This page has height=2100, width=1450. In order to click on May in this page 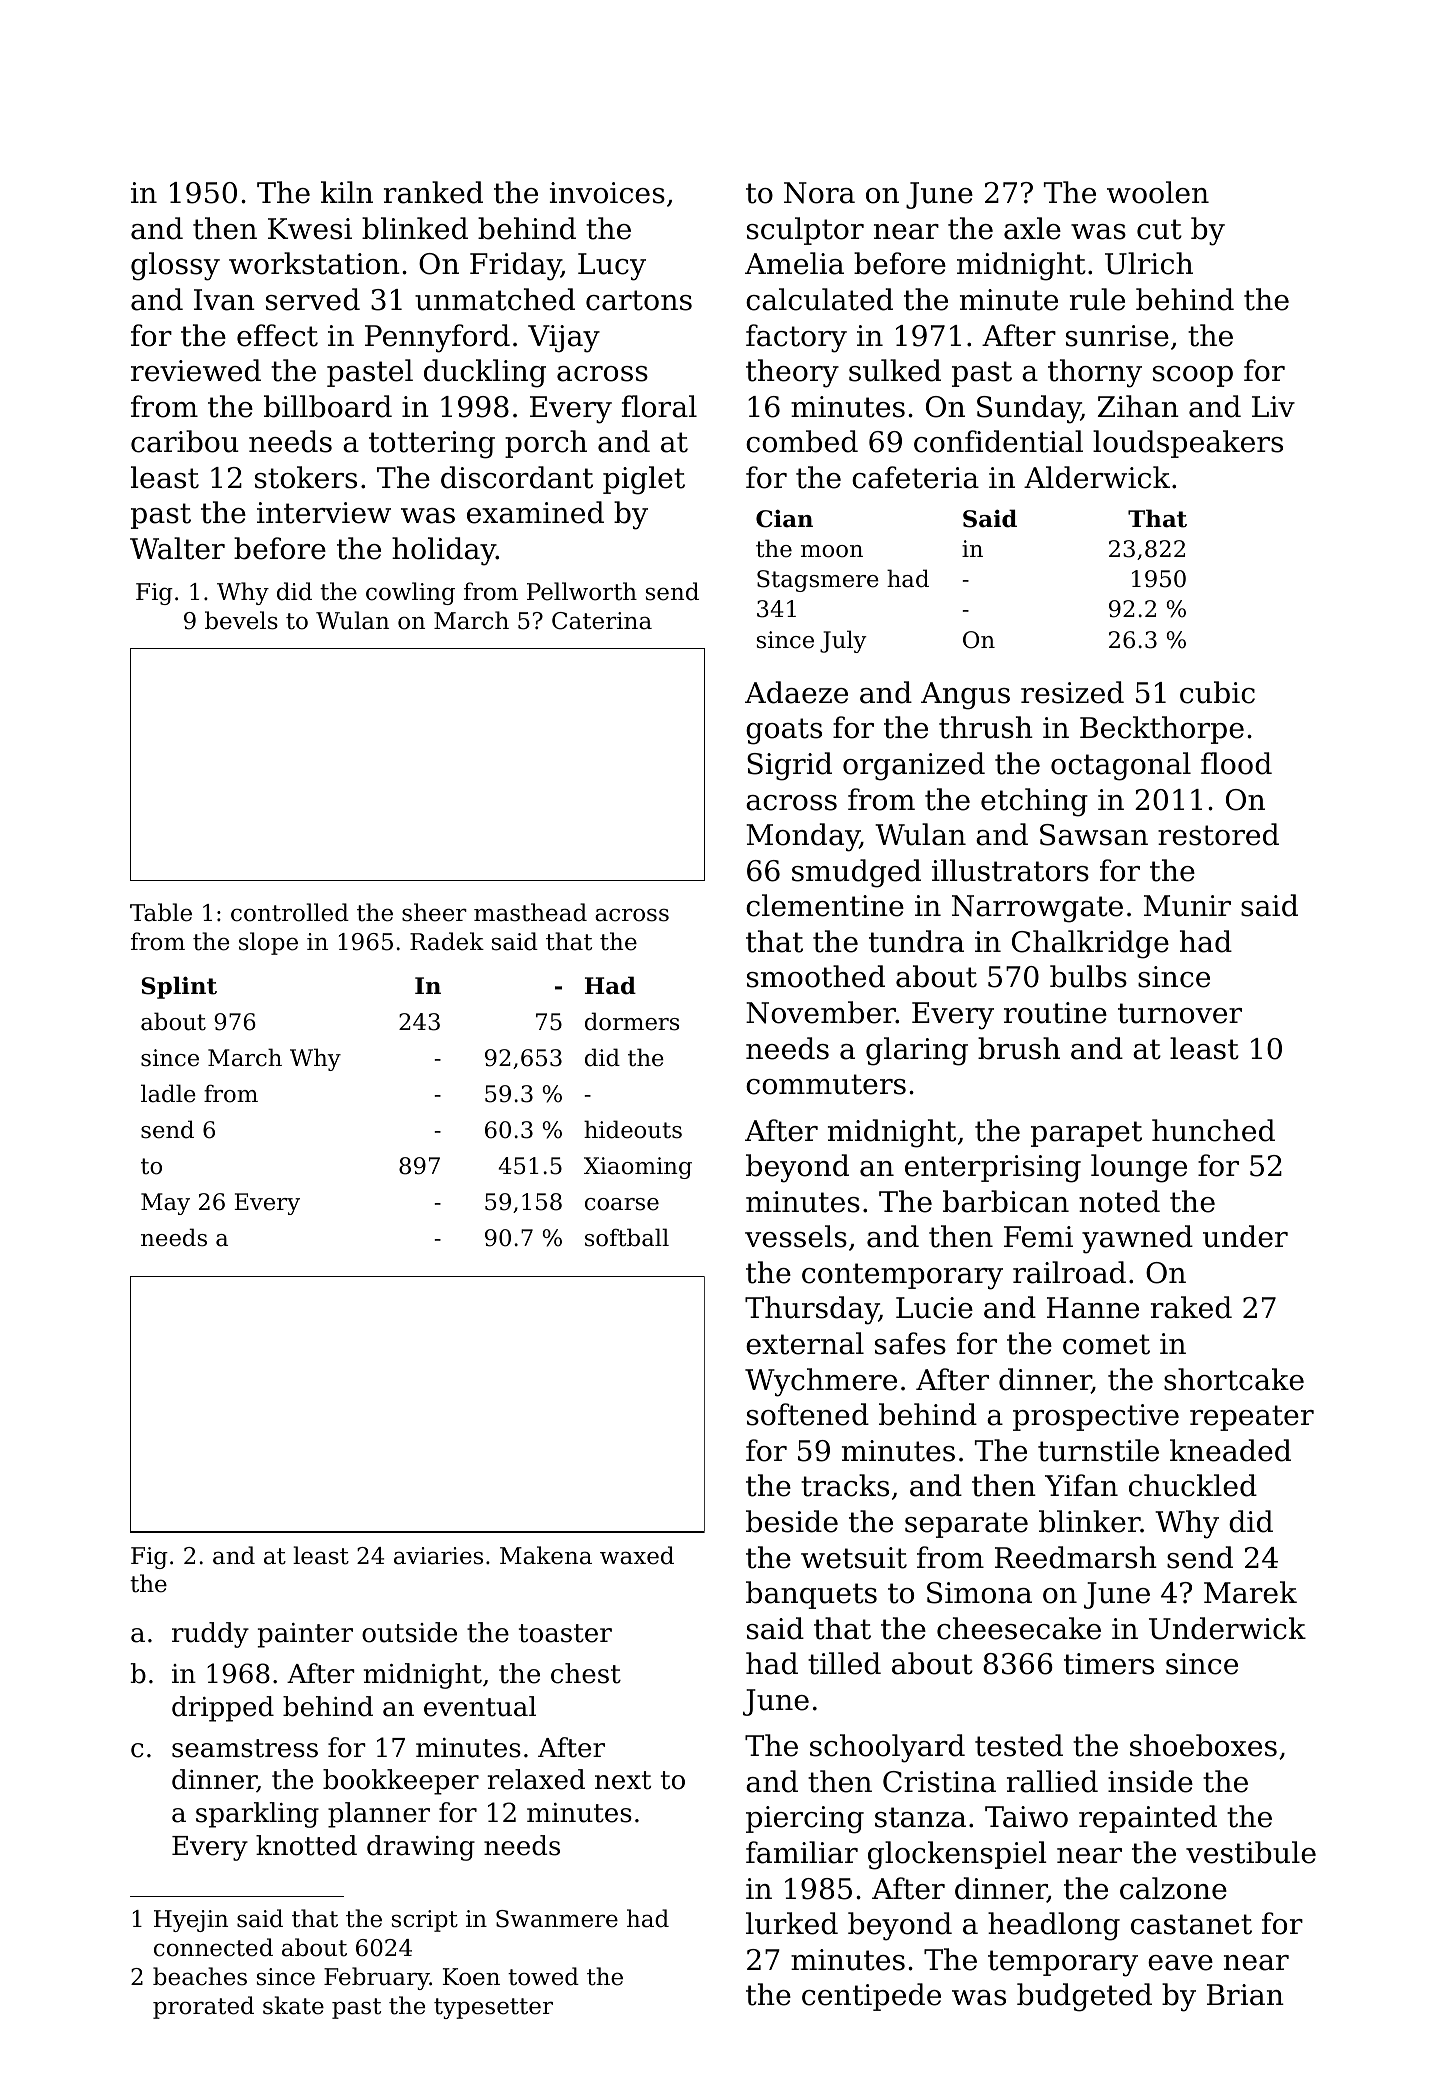, I will do `click(165, 1204)`.
